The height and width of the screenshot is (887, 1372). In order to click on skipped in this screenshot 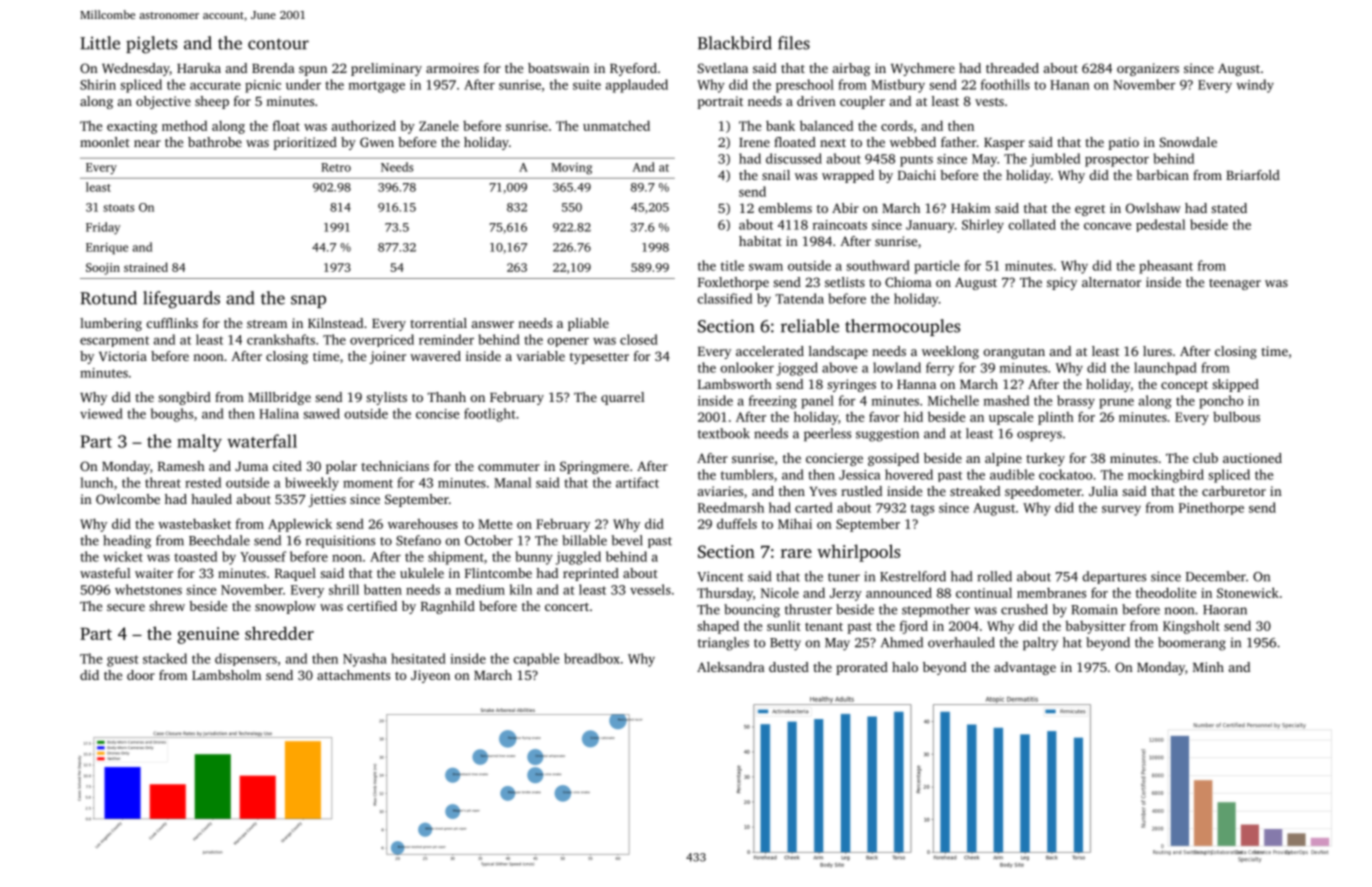, I will do `click(1235, 385)`.
